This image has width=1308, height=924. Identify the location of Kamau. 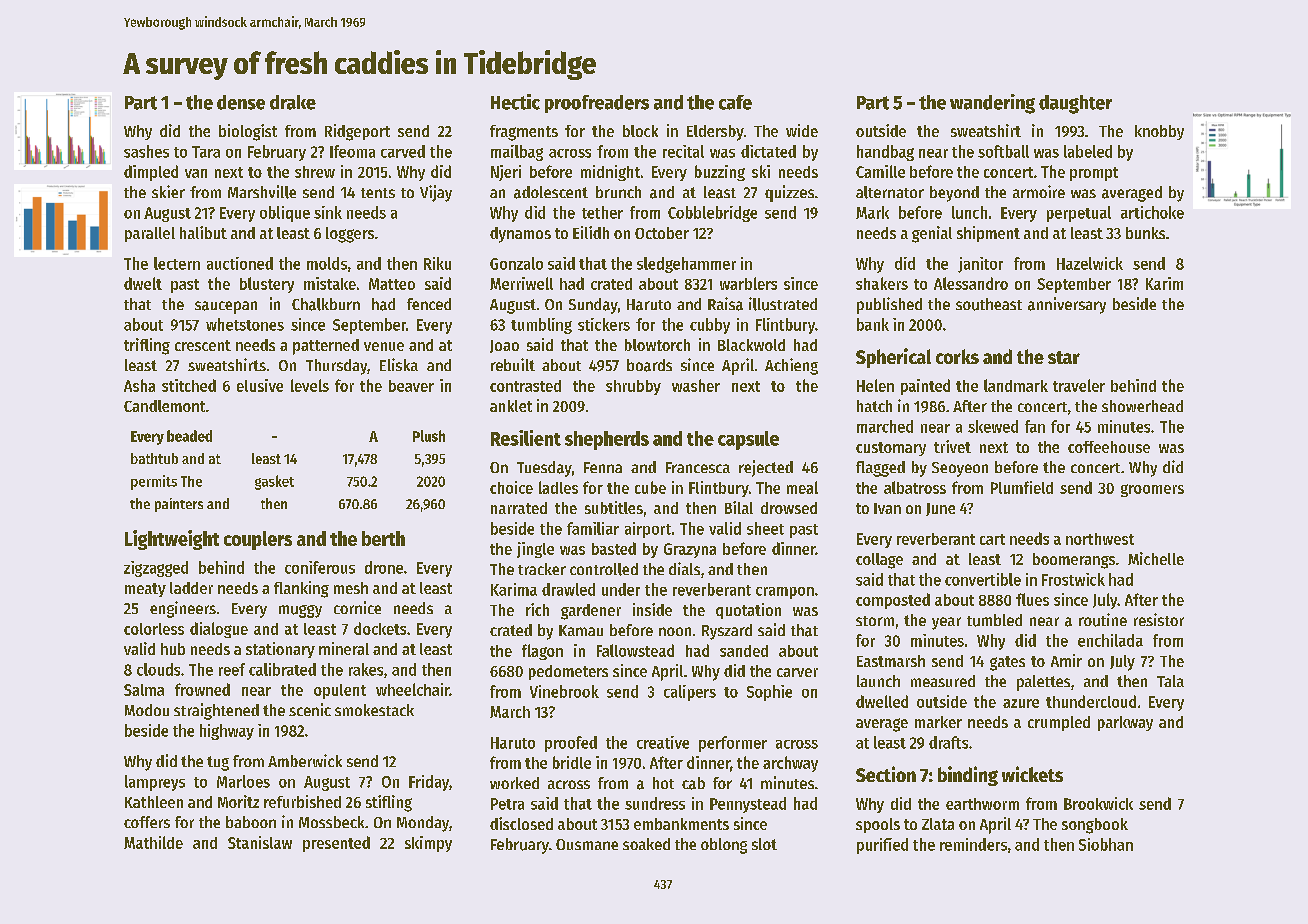
(581, 630).
